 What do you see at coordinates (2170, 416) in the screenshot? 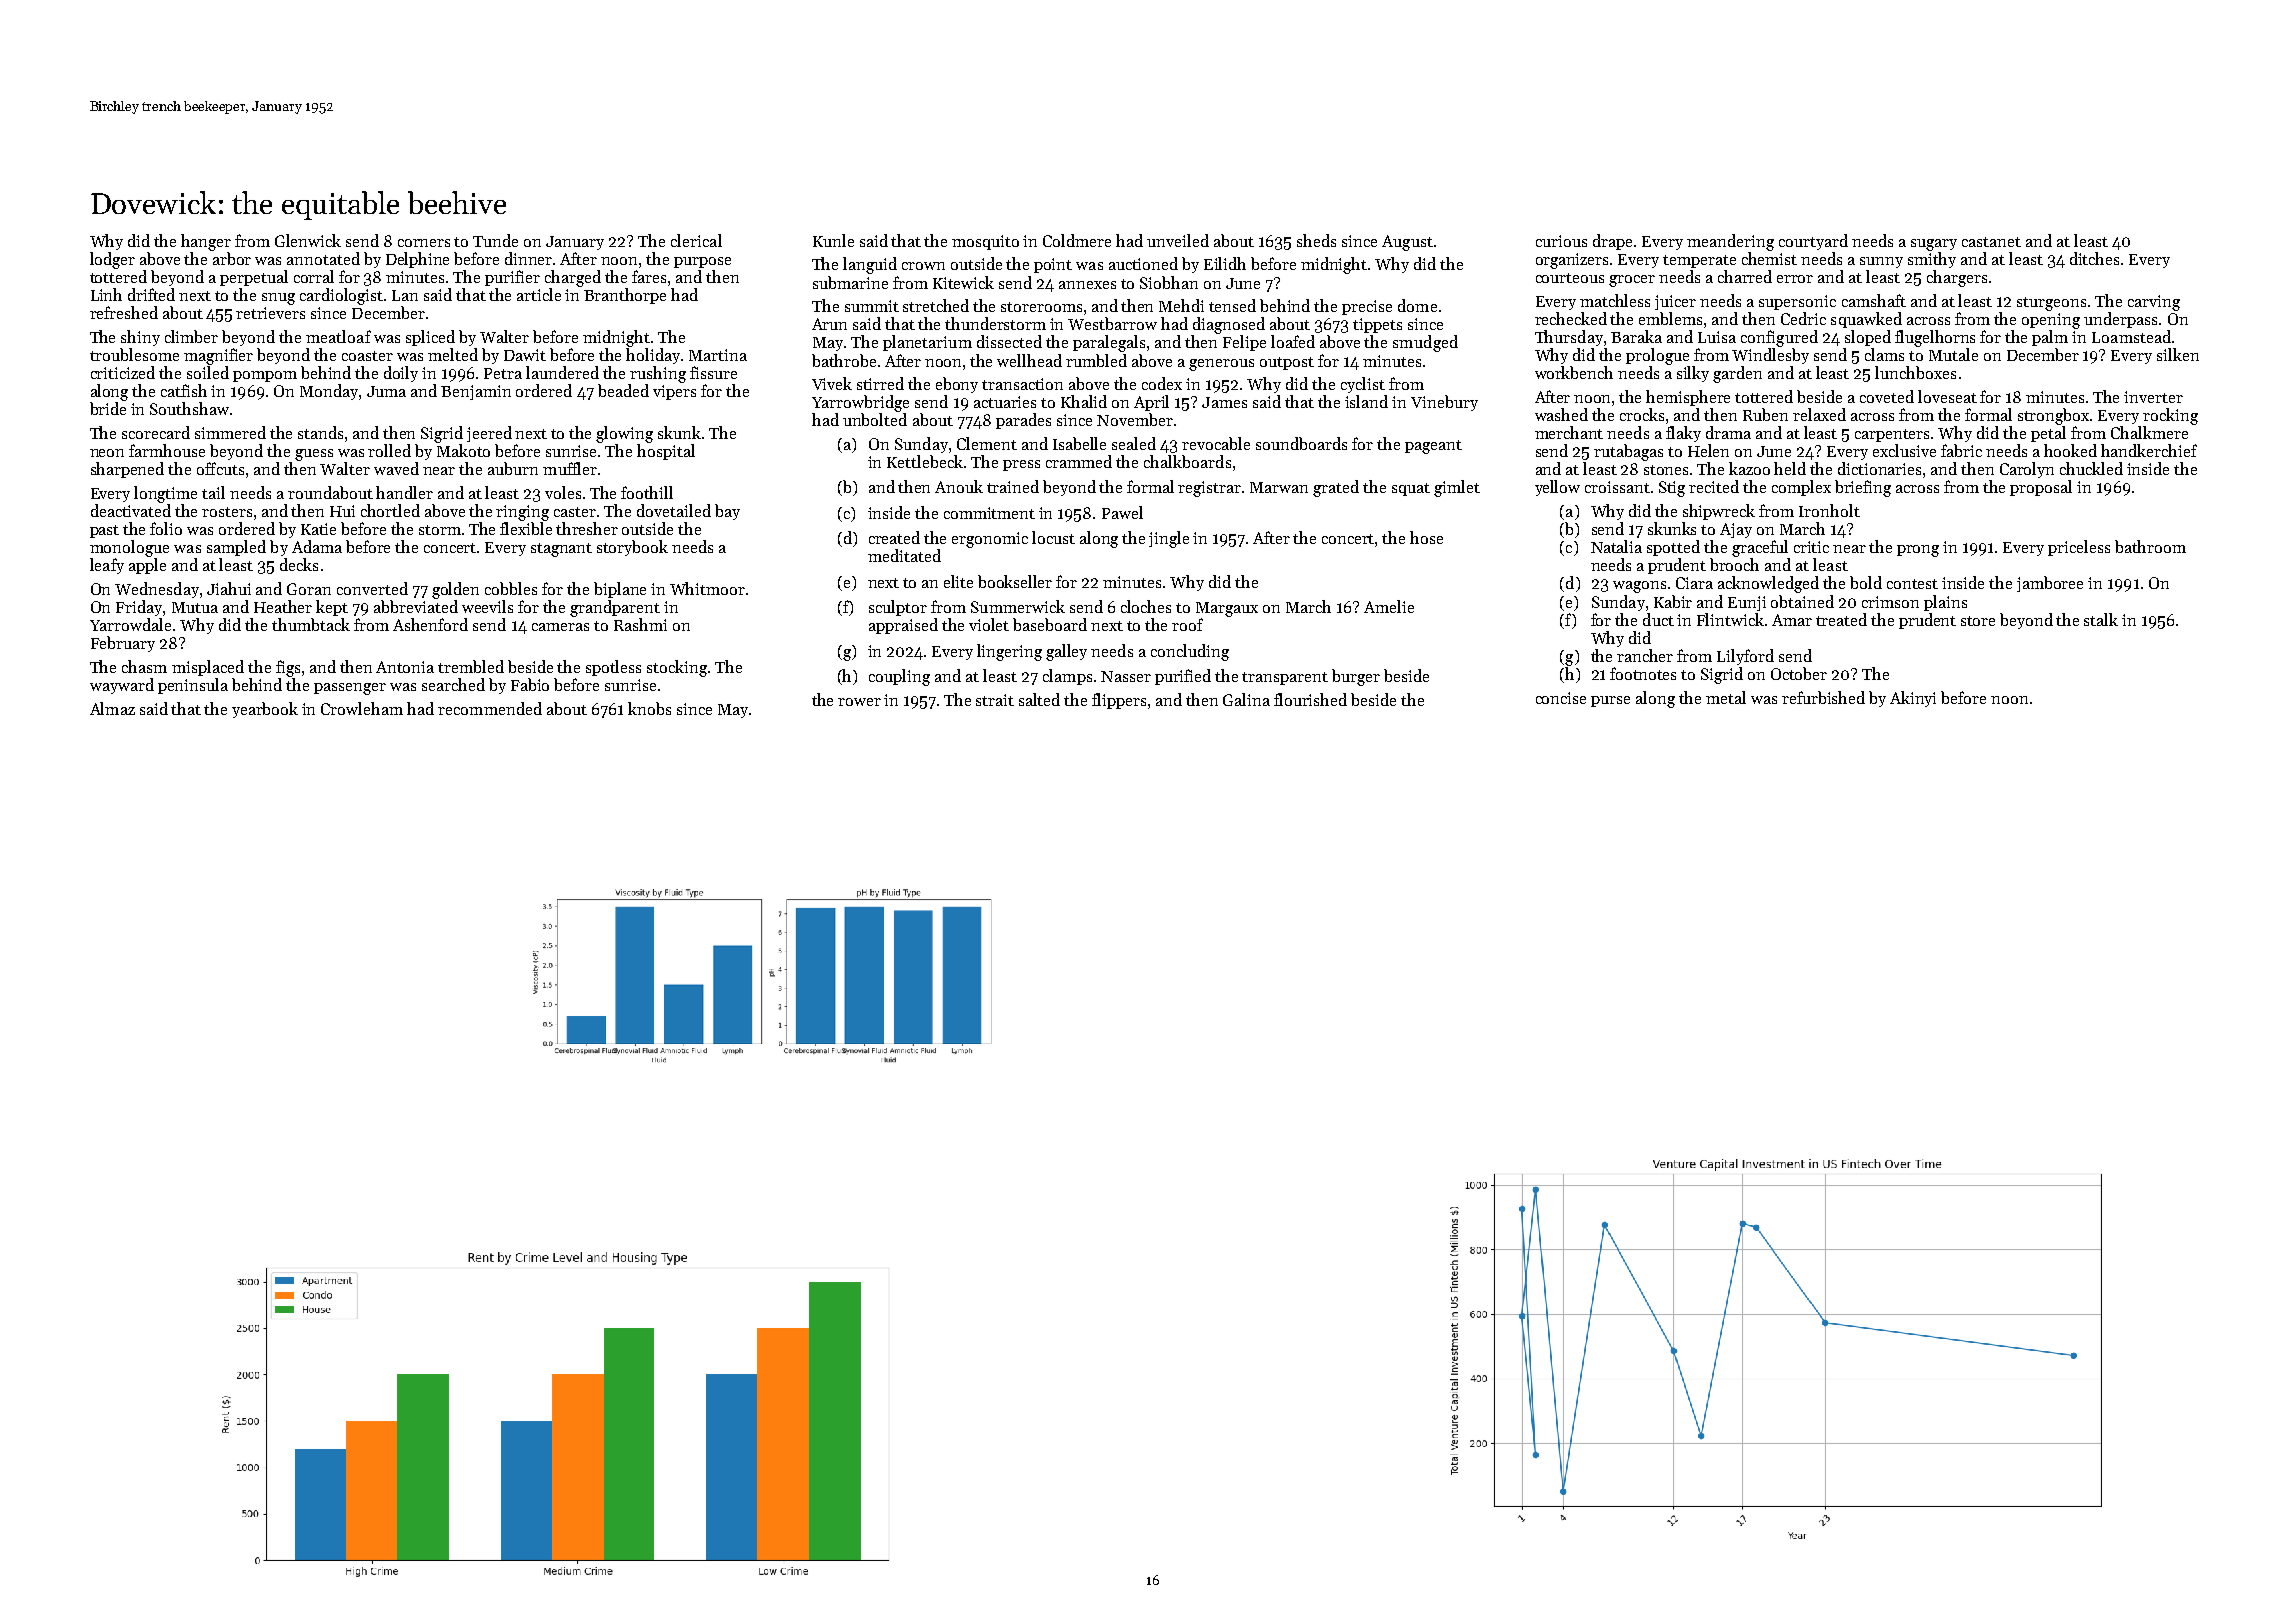
I see `rocking` at bounding box center [2170, 416].
